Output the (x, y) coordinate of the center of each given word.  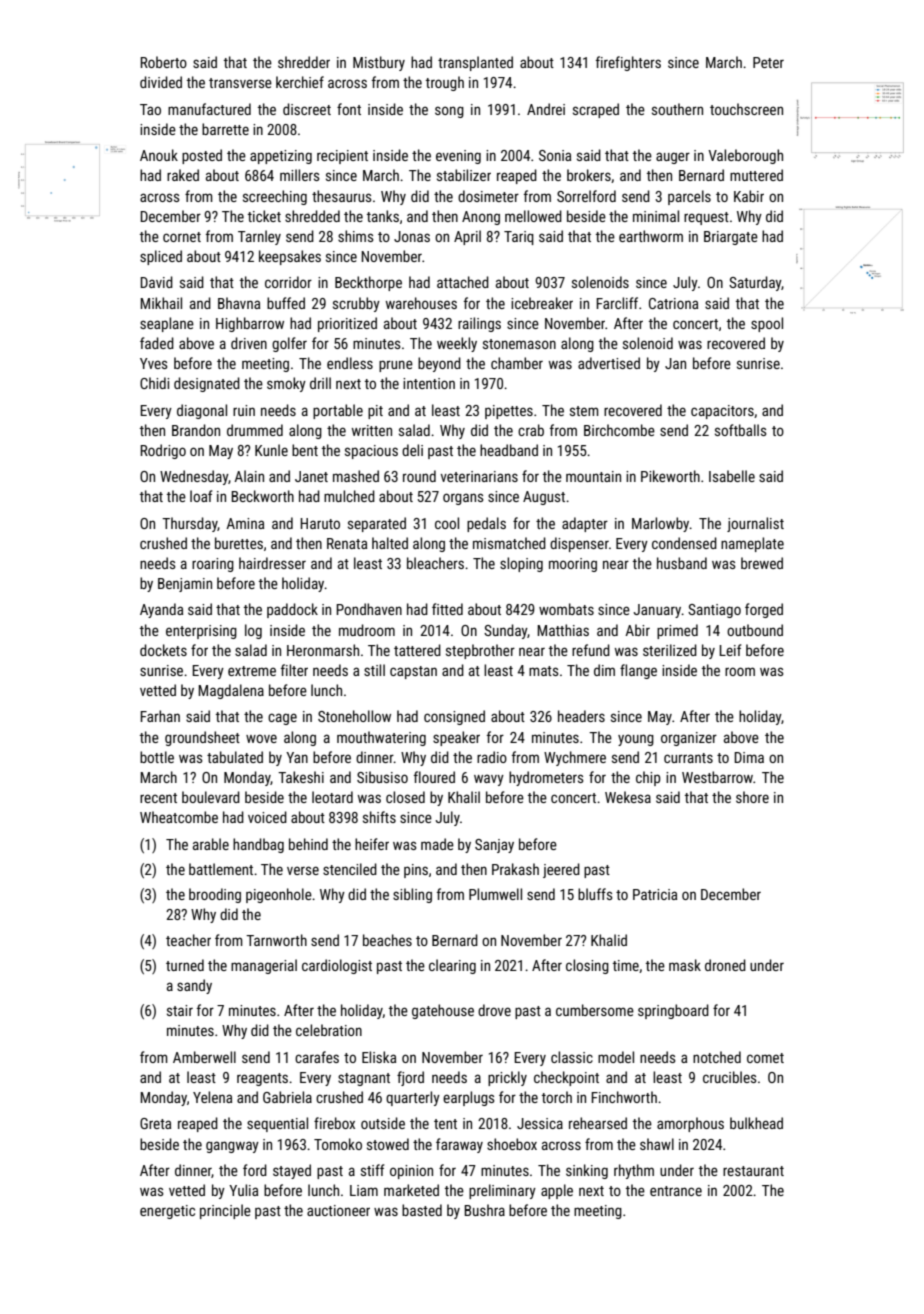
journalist (755, 524)
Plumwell (495, 894)
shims (356, 236)
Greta (155, 1123)
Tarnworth (276, 940)
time (626, 965)
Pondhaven (369, 609)
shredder (304, 62)
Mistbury (379, 63)
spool (767, 324)
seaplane (167, 324)
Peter (768, 62)
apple (557, 1191)
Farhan (160, 716)
